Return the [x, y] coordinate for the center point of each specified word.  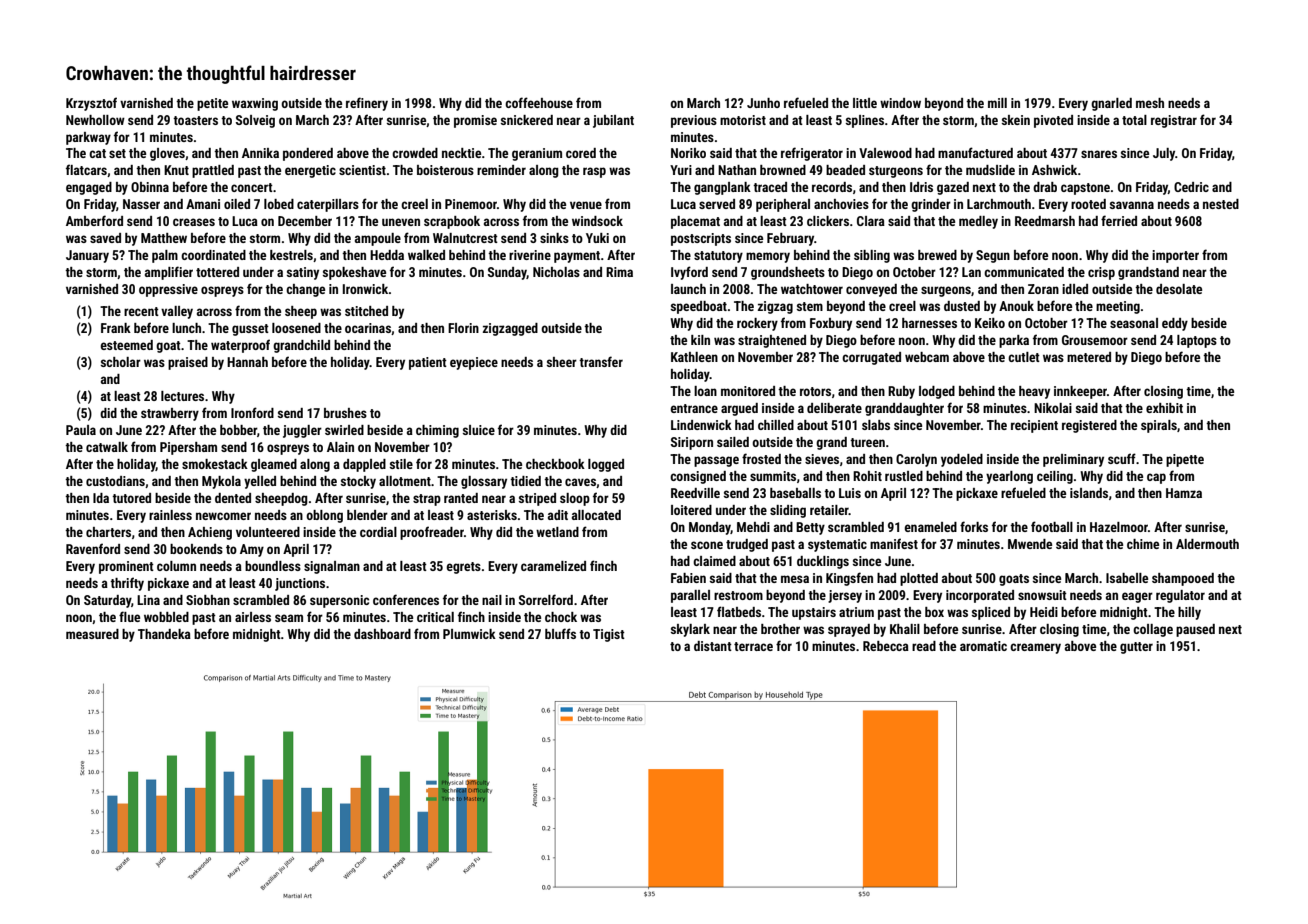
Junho [763, 103]
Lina [148, 600]
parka [1014, 341]
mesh [1150, 103]
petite [212, 104]
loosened [296, 328]
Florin [463, 328]
